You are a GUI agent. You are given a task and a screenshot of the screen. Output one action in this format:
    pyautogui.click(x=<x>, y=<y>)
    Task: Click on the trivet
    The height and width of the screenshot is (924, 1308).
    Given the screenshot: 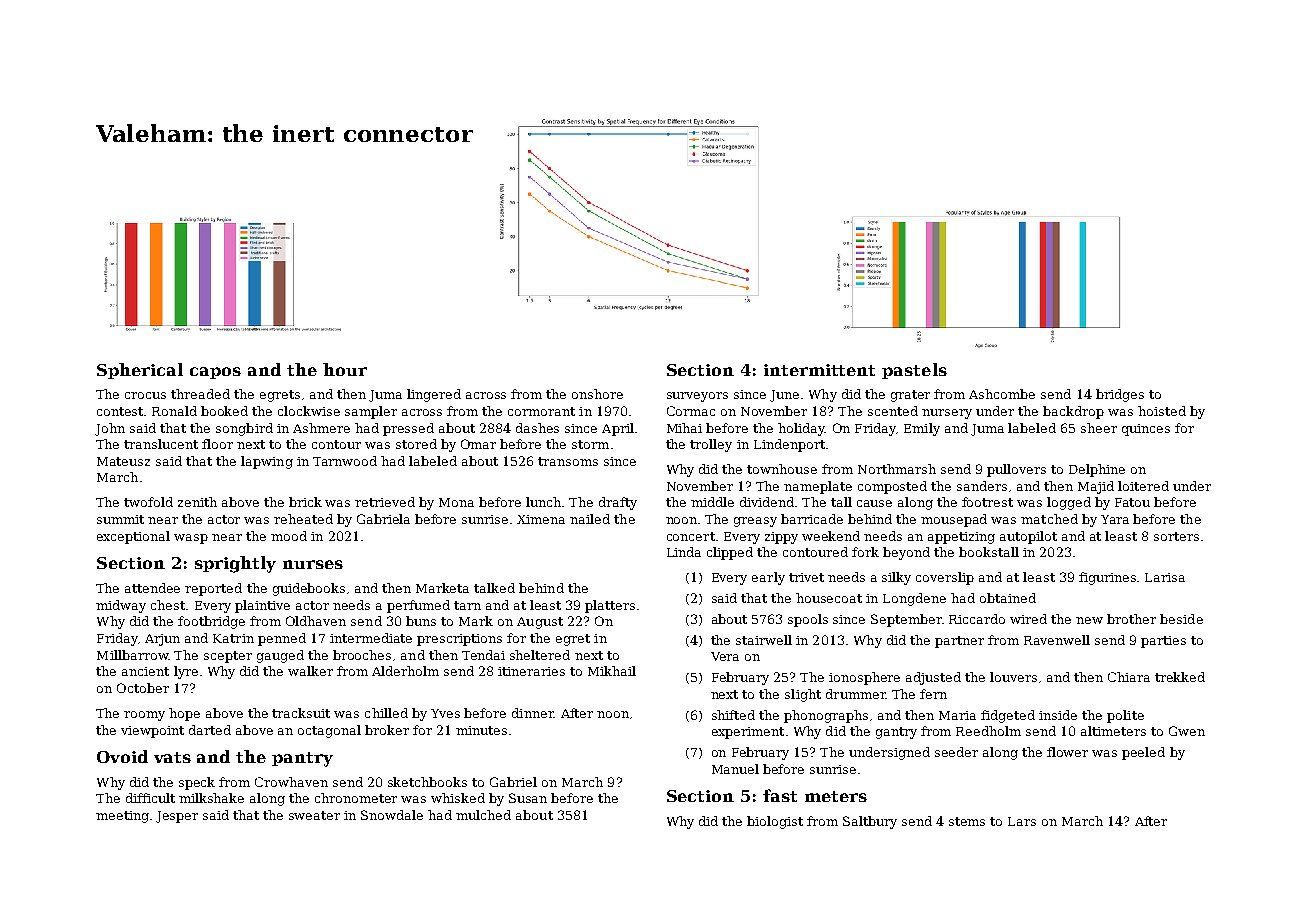 What is the action you would take?
    pyautogui.click(x=806, y=577)
